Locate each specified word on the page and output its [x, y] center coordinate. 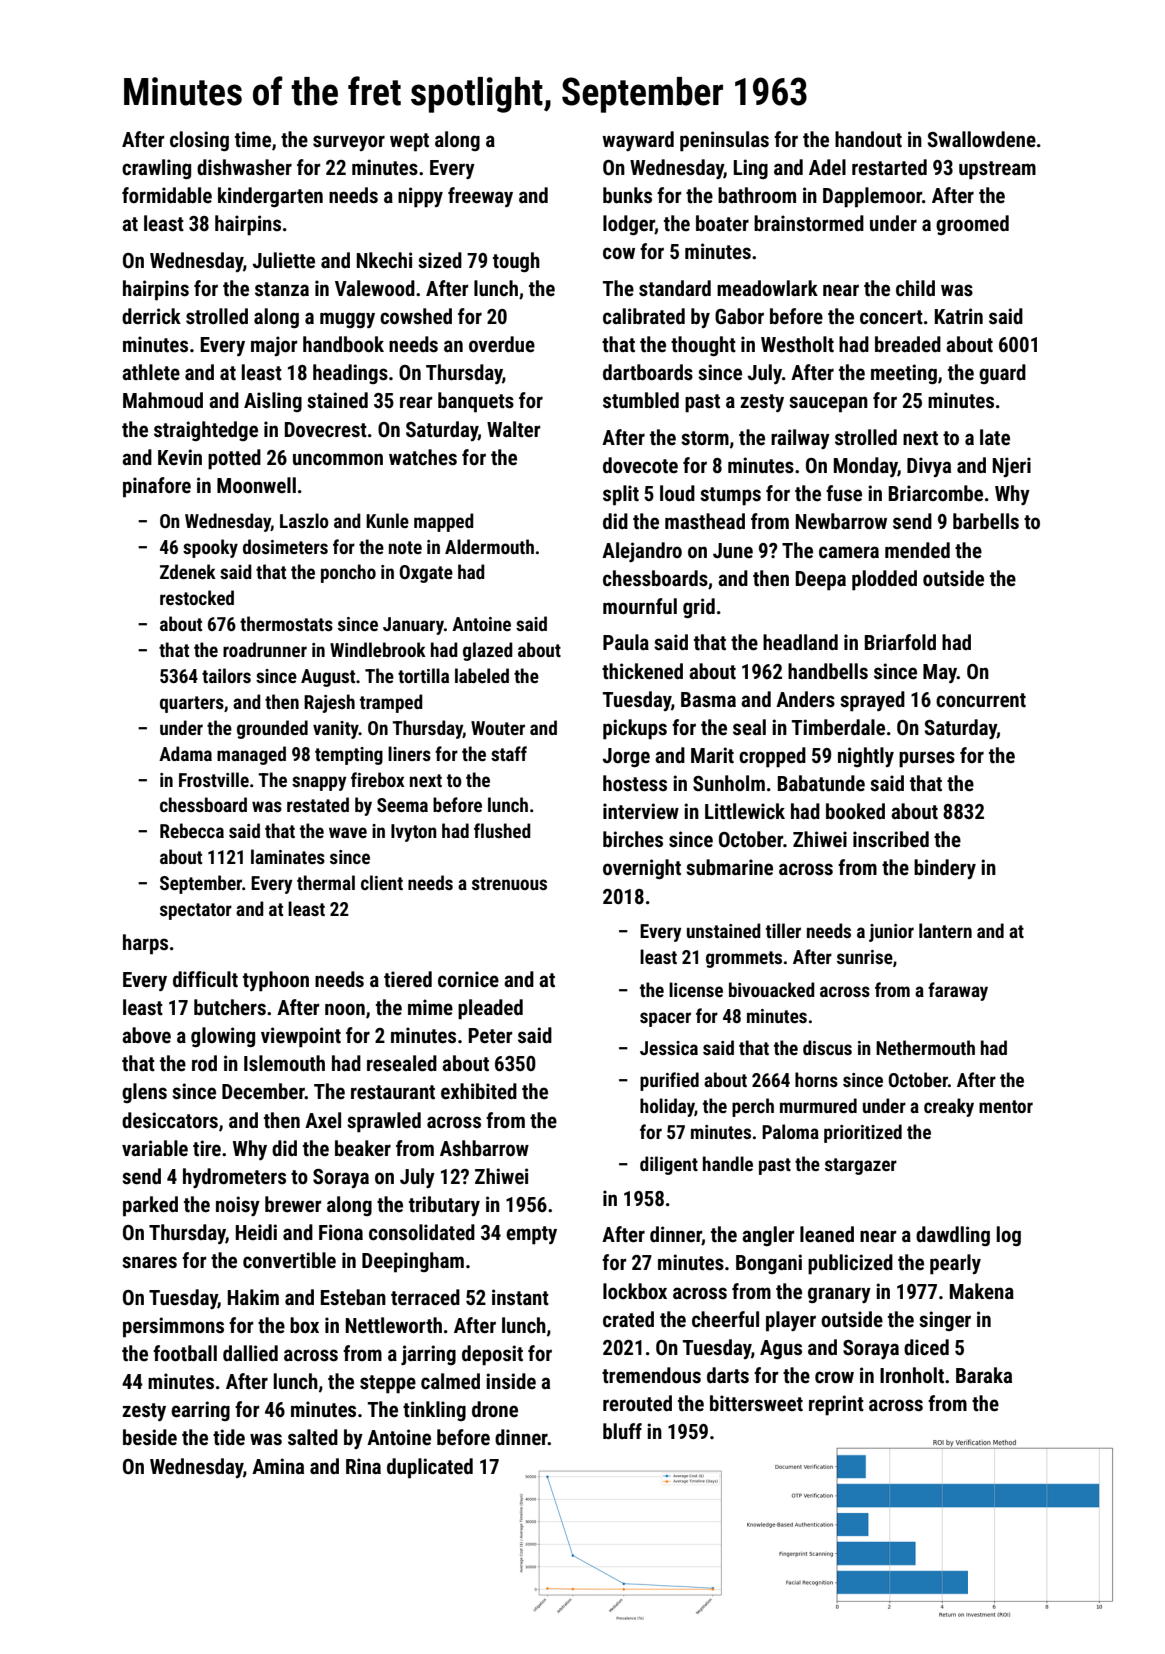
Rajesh [329, 703]
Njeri [1012, 467]
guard [1002, 374]
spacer [665, 1019]
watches [423, 457]
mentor [1006, 1106]
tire [207, 1148]
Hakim [253, 1297]
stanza [282, 289]
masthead [705, 521]
